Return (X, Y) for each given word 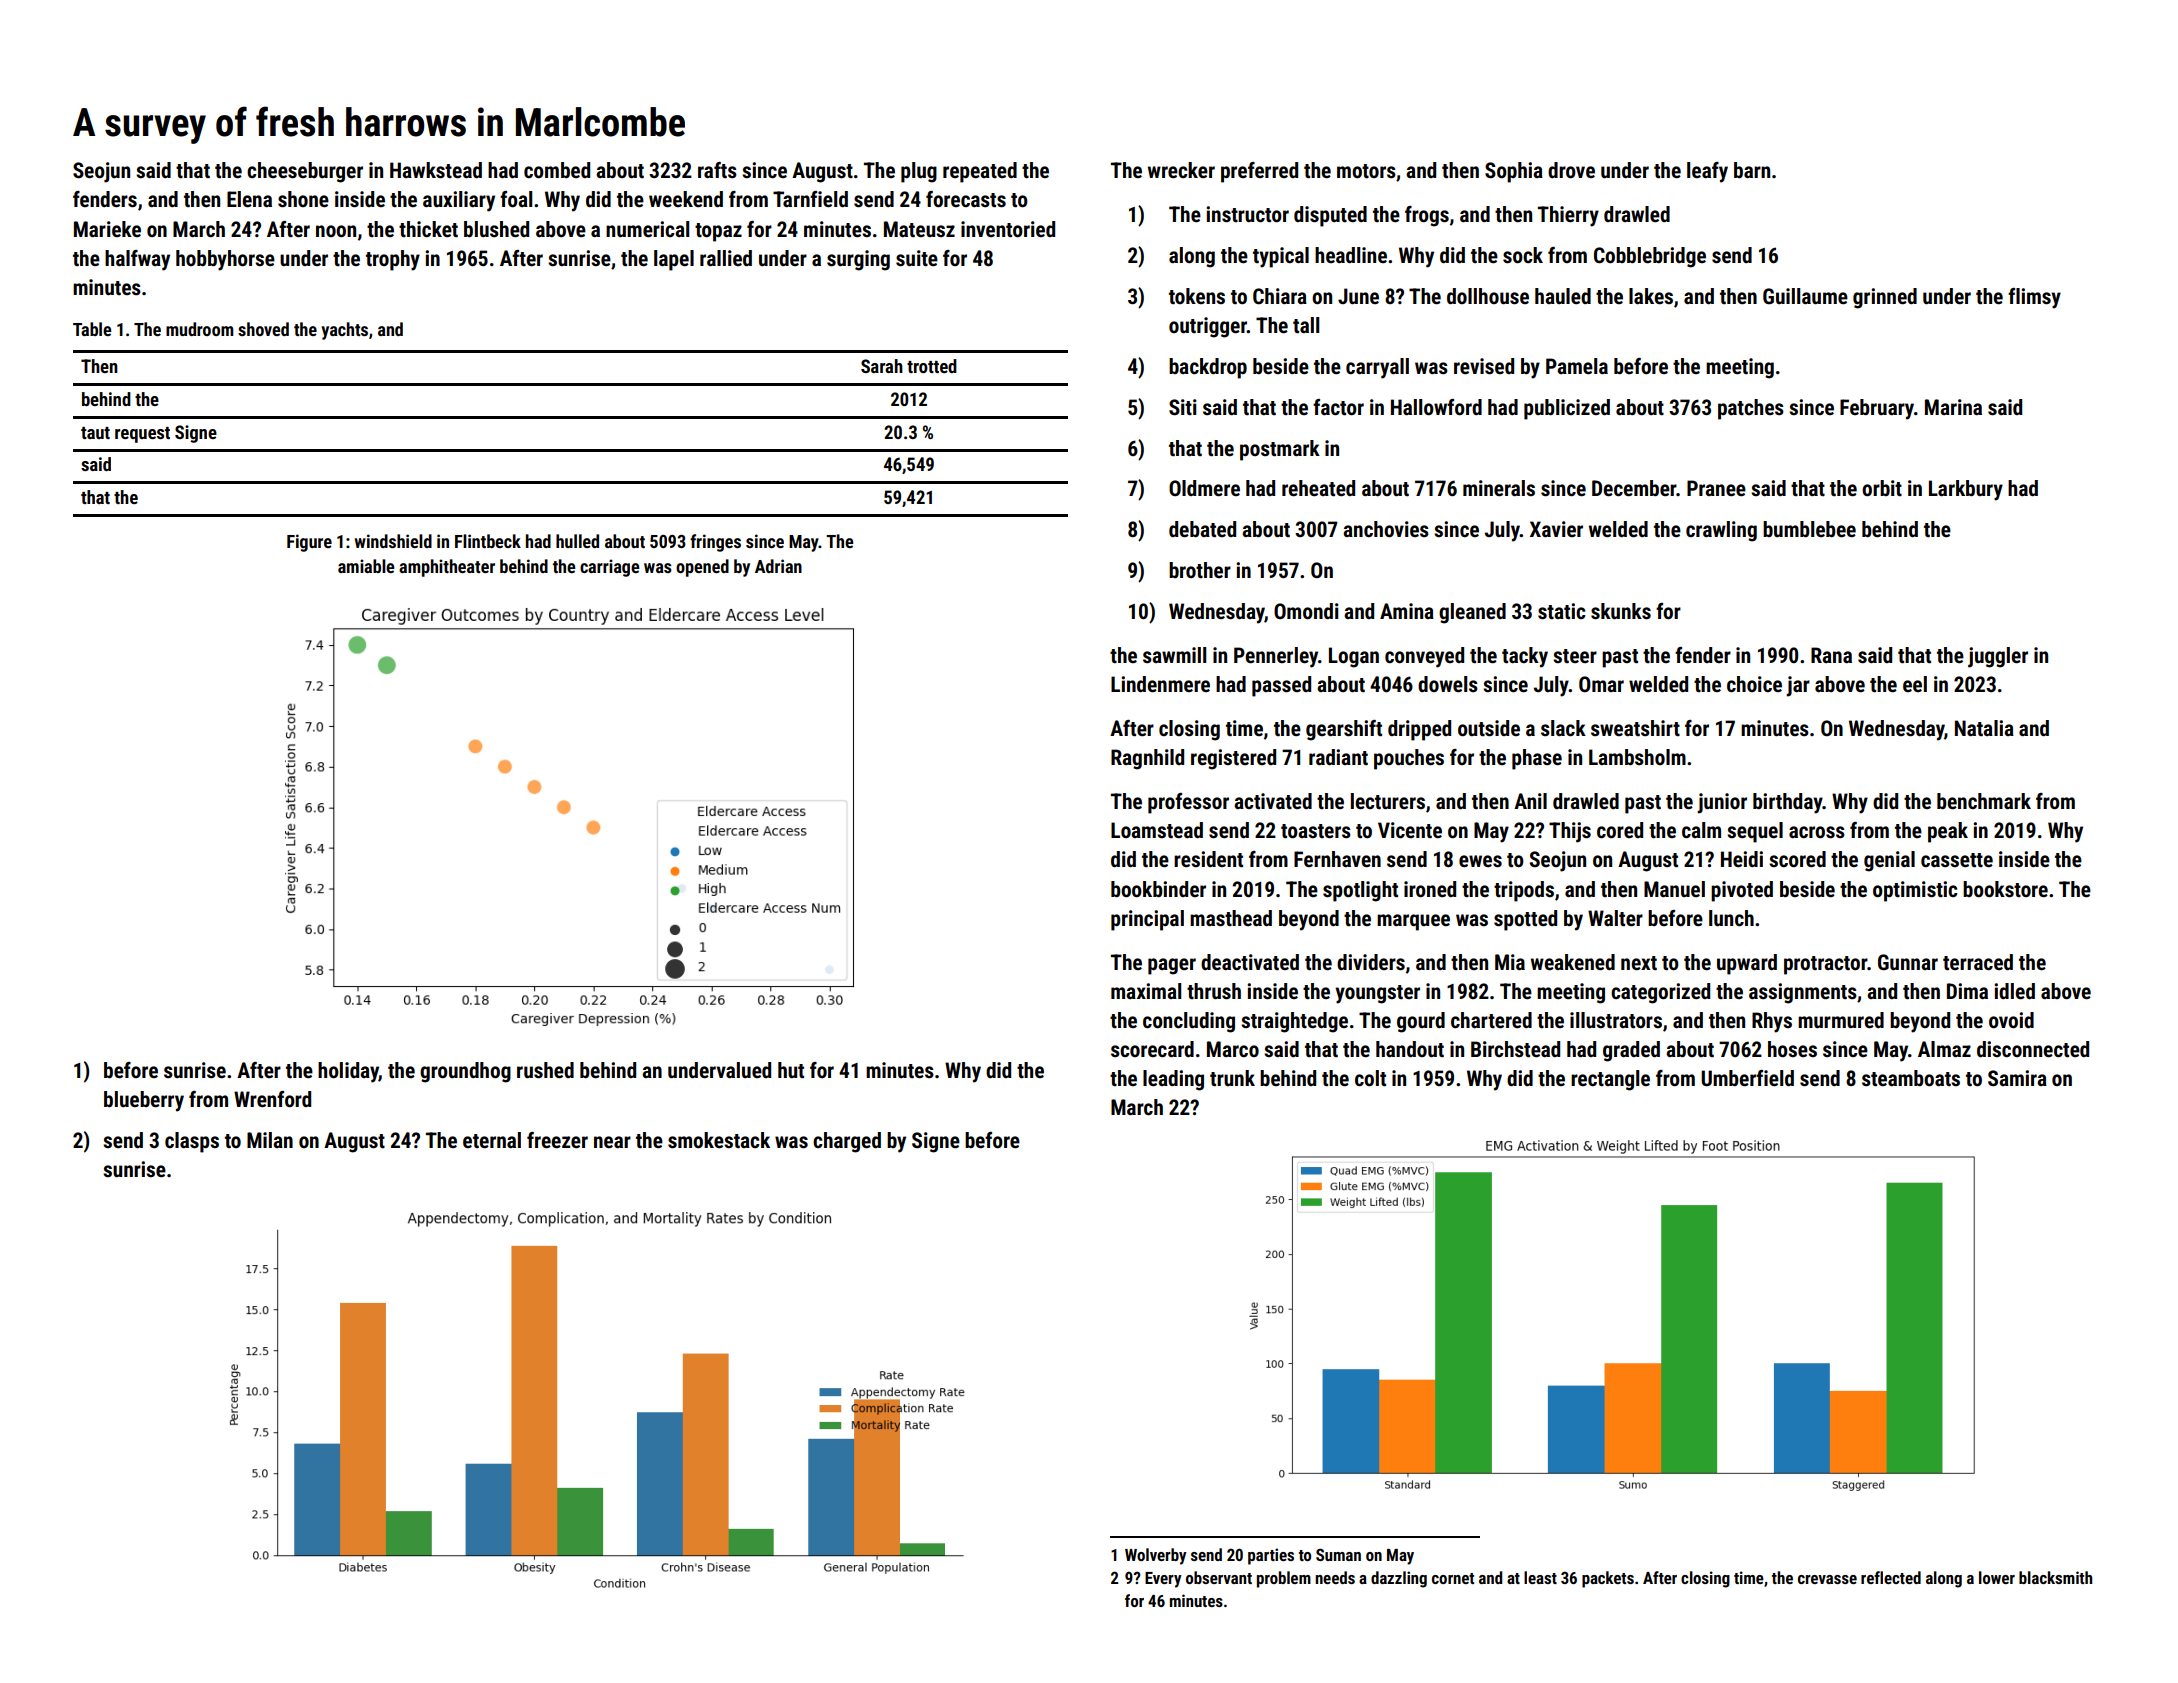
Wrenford (272, 1099)
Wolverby (1156, 1556)
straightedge (1294, 1022)
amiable (366, 566)
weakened (1573, 962)
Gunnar (1908, 962)
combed (557, 170)
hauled (1563, 296)
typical (1281, 257)
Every (1163, 1580)
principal (1147, 920)
